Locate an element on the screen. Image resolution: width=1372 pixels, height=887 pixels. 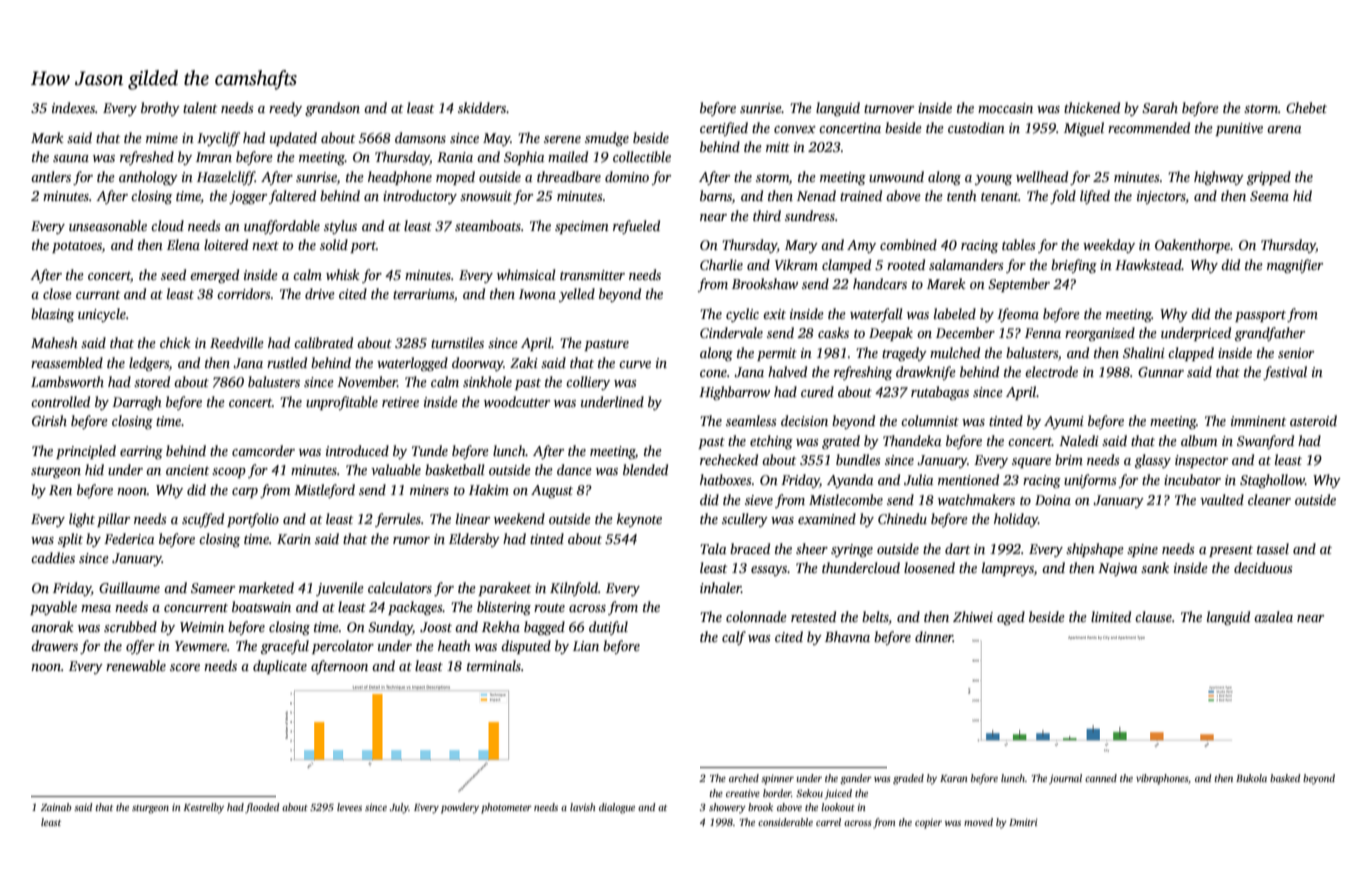
talent is located at coordinates (200, 107).
